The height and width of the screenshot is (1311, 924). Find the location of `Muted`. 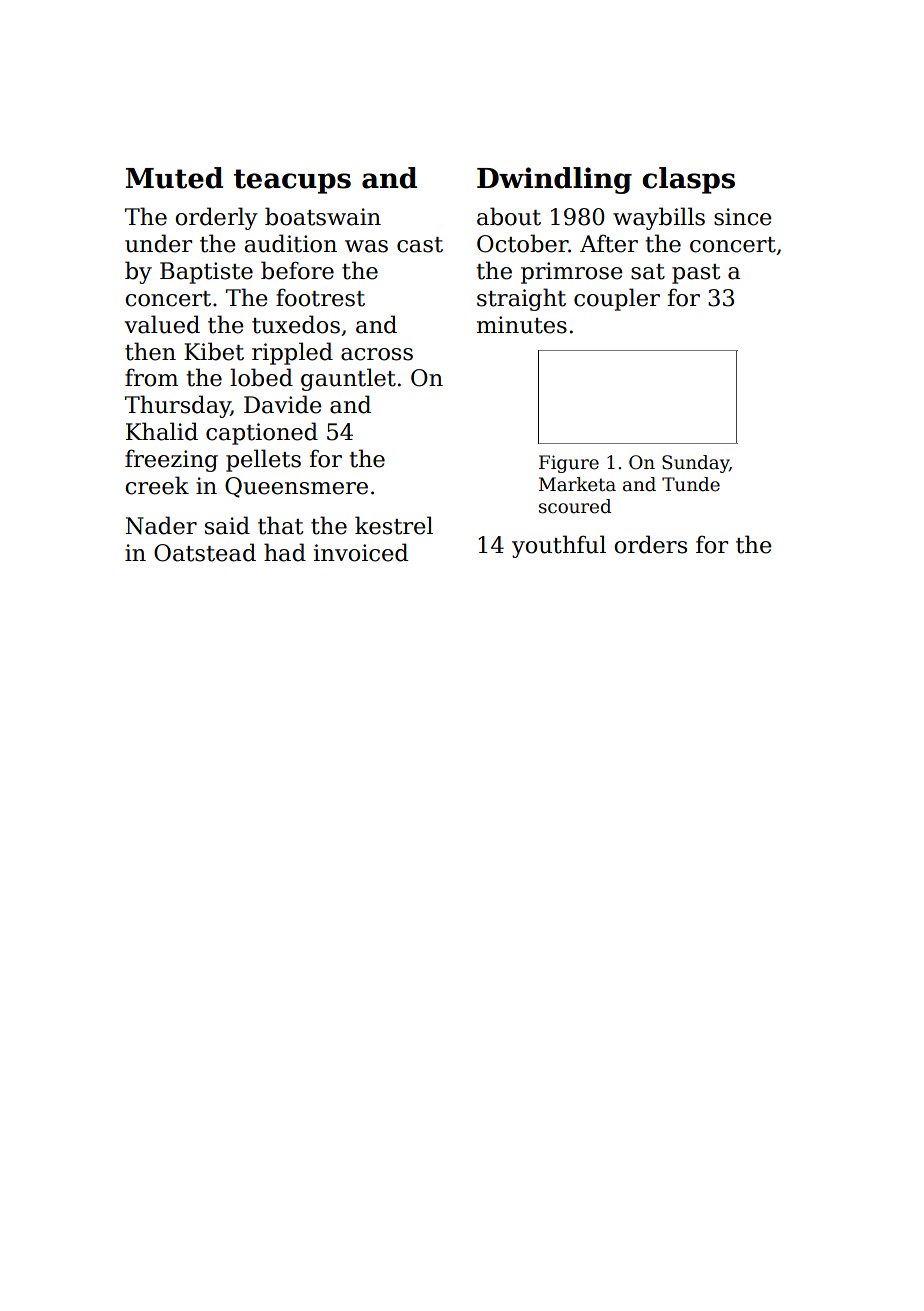

Muted is located at coordinates (174, 178).
